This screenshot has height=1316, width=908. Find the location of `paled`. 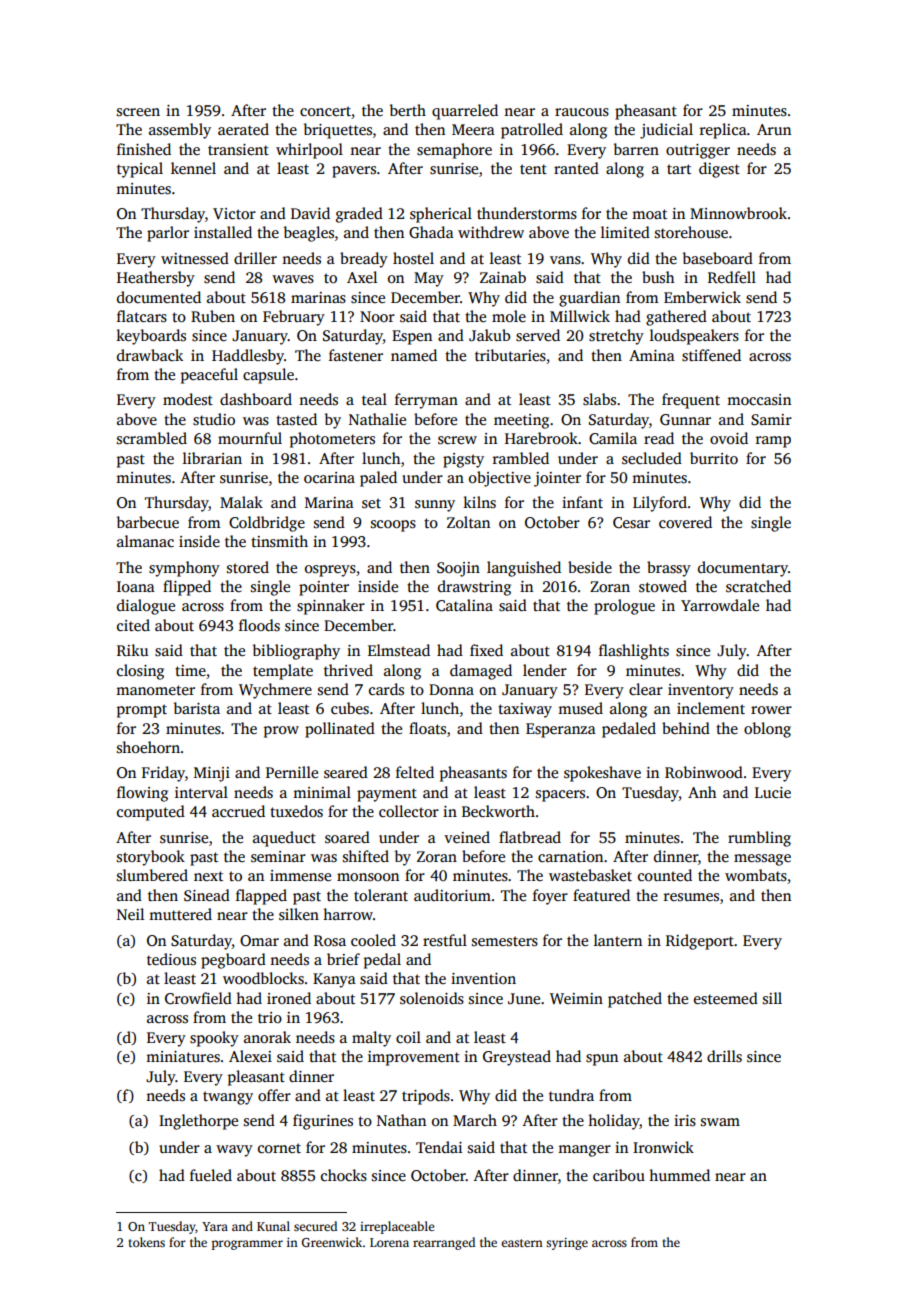

paled is located at coordinates (378, 479).
